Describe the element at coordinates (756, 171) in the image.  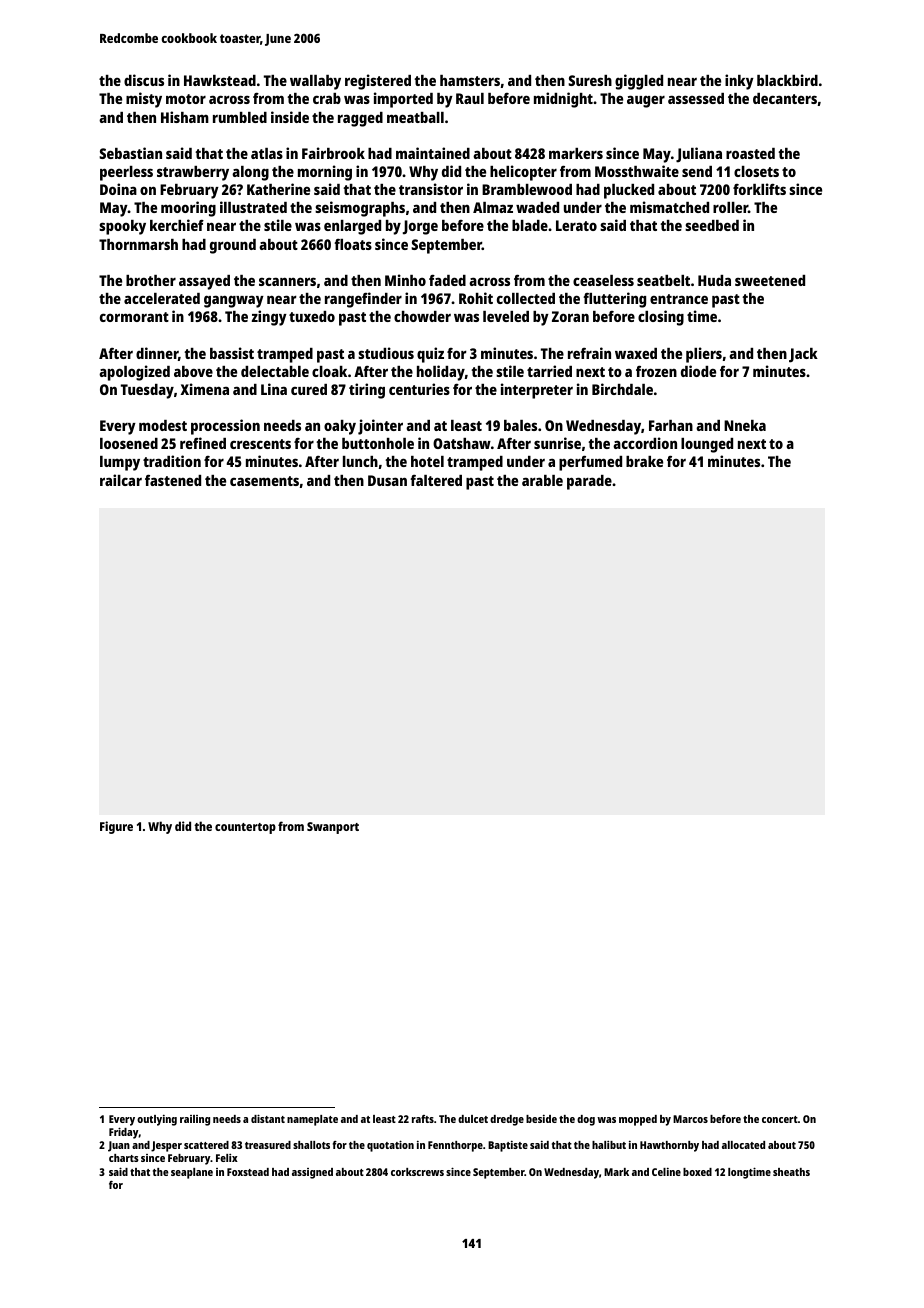
I see `closets` at that location.
